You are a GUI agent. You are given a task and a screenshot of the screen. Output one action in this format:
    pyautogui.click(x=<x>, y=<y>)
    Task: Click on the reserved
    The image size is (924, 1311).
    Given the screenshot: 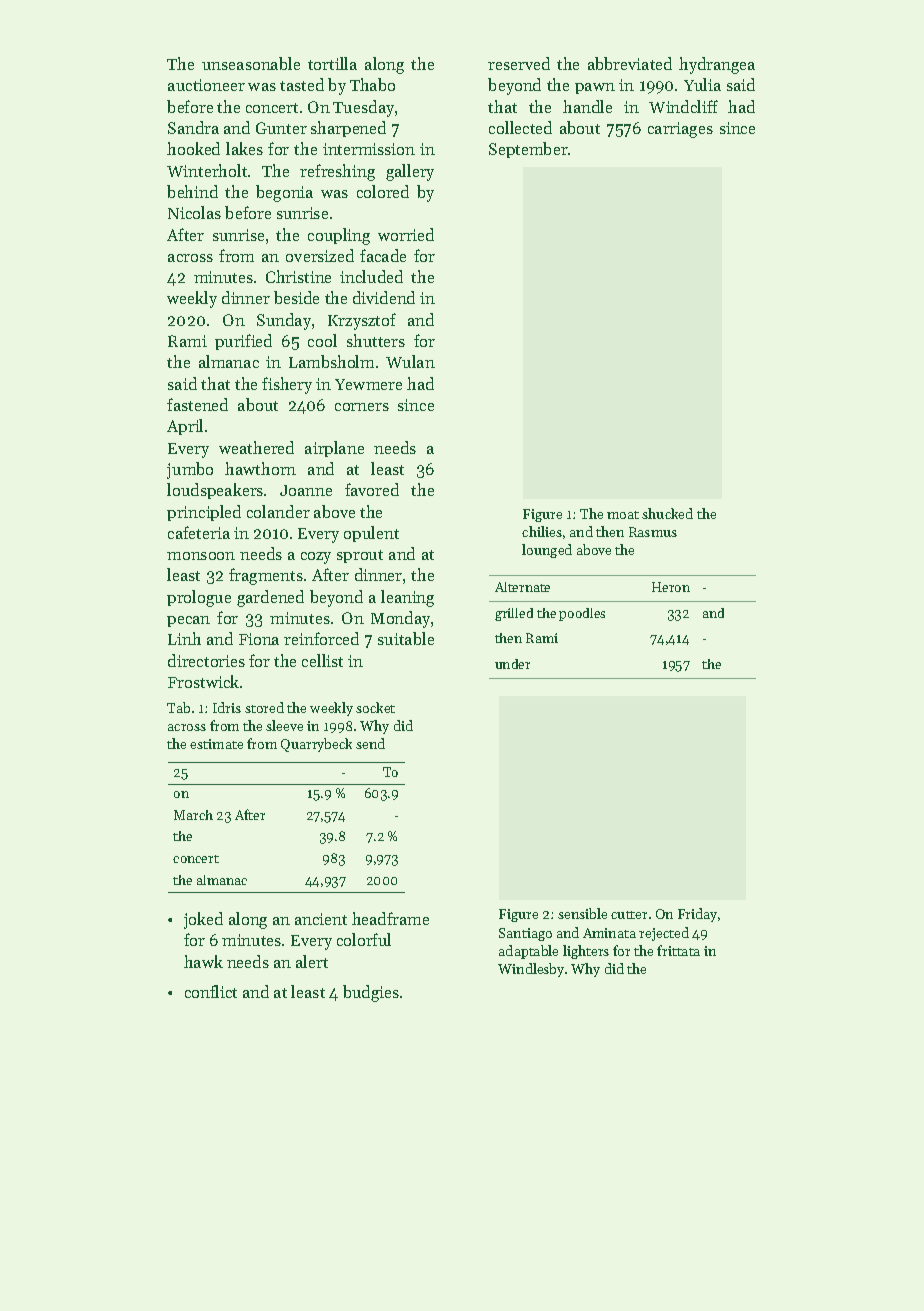 What is the action you would take?
    pyautogui.click(x=519, y=63)
